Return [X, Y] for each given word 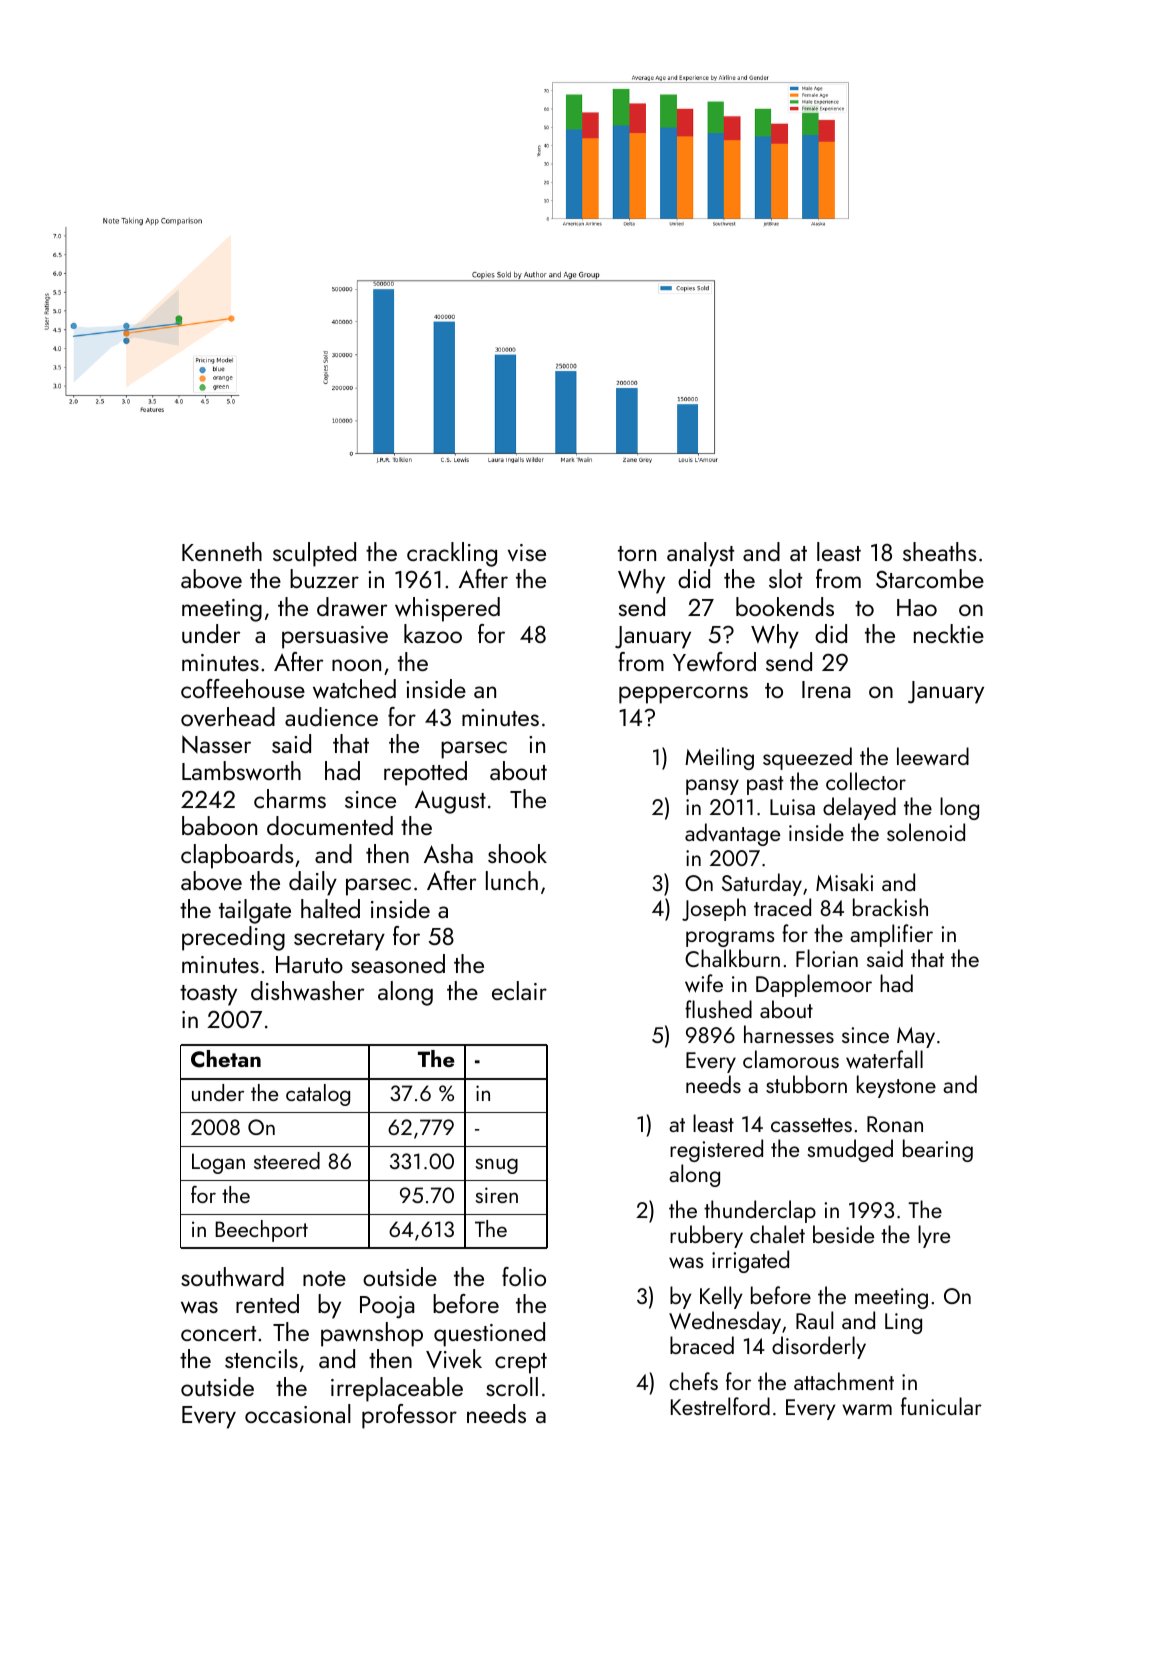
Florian [827, 958]
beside [843, 1234]
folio [524, 1276]
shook [517, 853]
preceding [233, 938]
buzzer [324, 578]
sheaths [940, 551]
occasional [298, 1413]
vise [527, 553]
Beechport [261, 1231]
